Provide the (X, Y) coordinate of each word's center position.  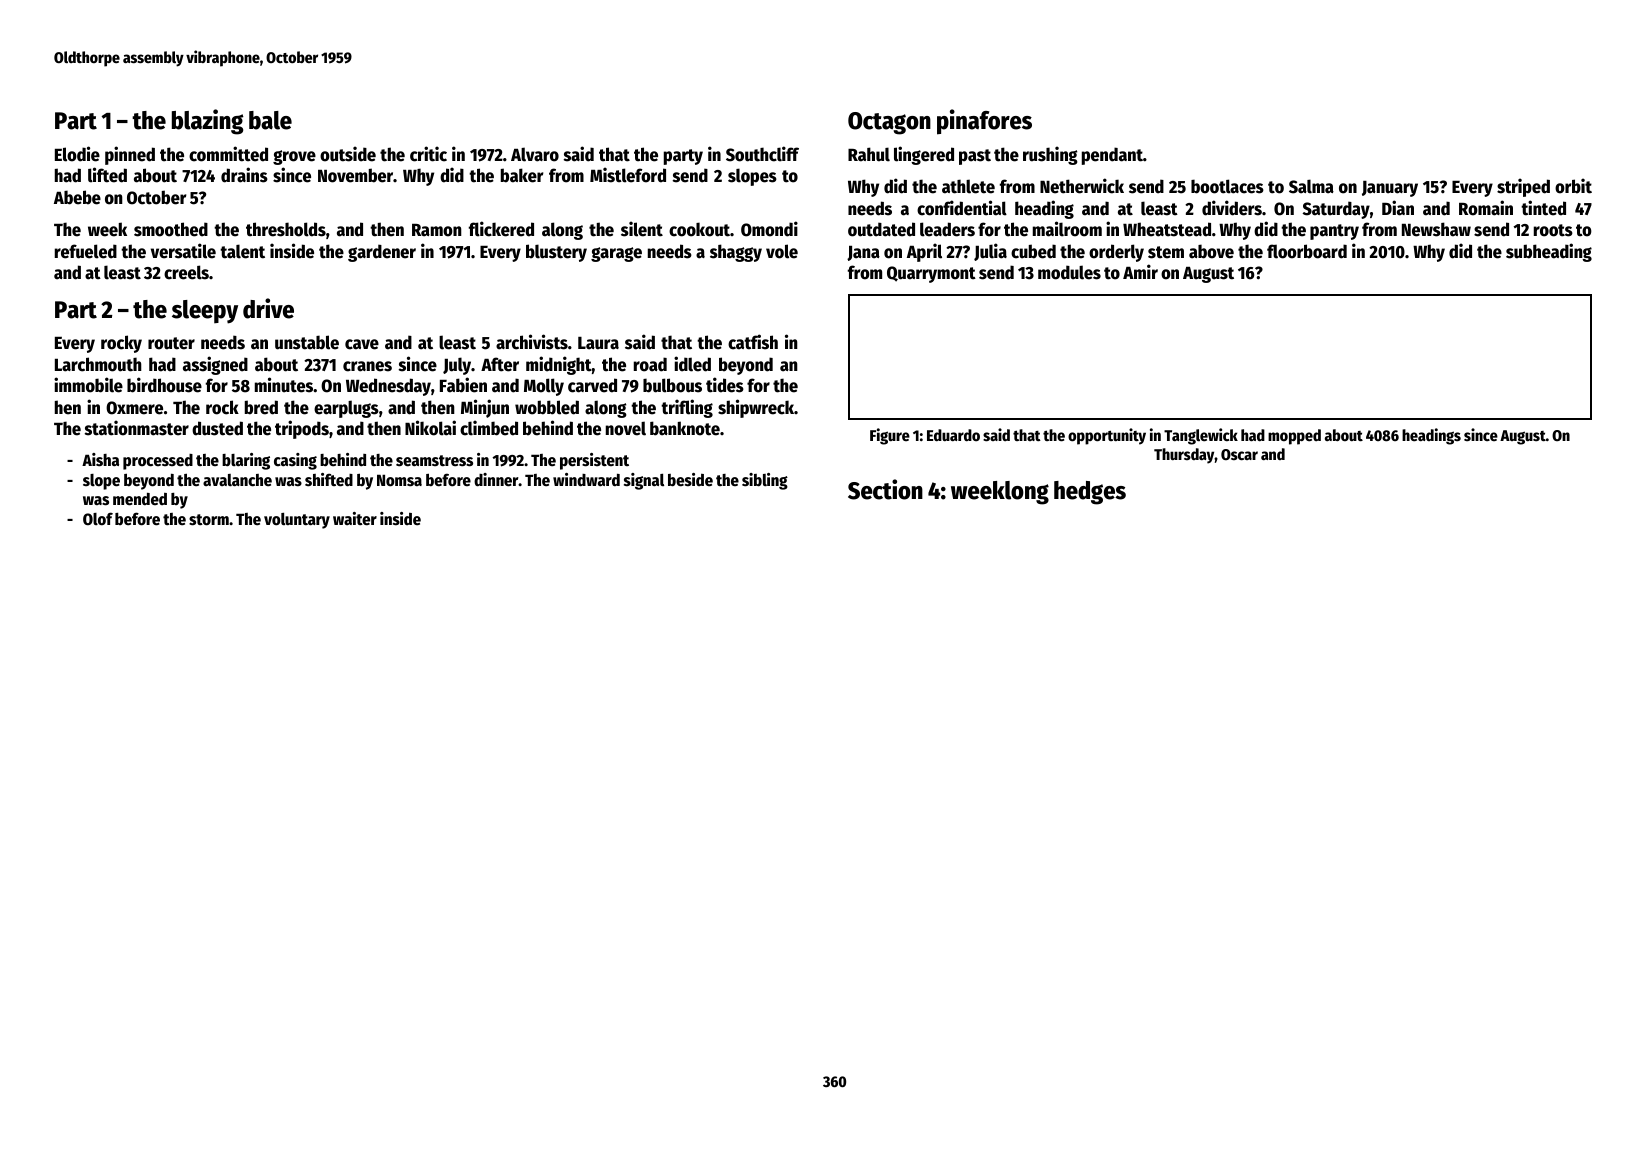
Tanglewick (1201, 436)
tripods (302, 429)
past (975, 157)
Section (885, 489)
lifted (107, 175)
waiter (355, 519)
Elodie (77, 154)
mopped (1294, 437)
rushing (1050, 155)
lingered (924, 155)
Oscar (1239, 455)
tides (725, 385)
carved (592, 385)
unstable (307, 342)
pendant (1112, 156)
